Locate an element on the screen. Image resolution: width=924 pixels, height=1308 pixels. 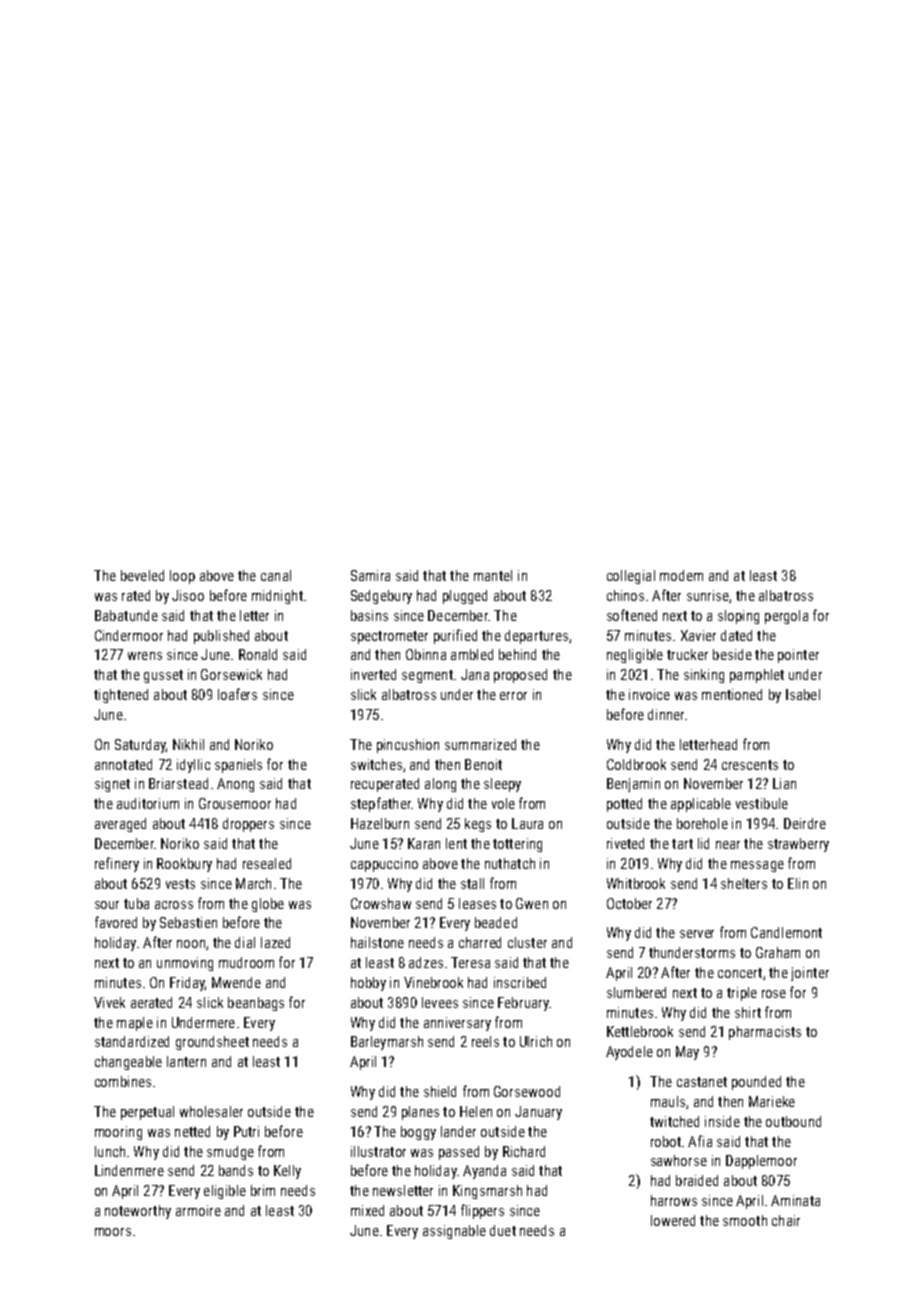
stall is located at coordinates (472, 883).
